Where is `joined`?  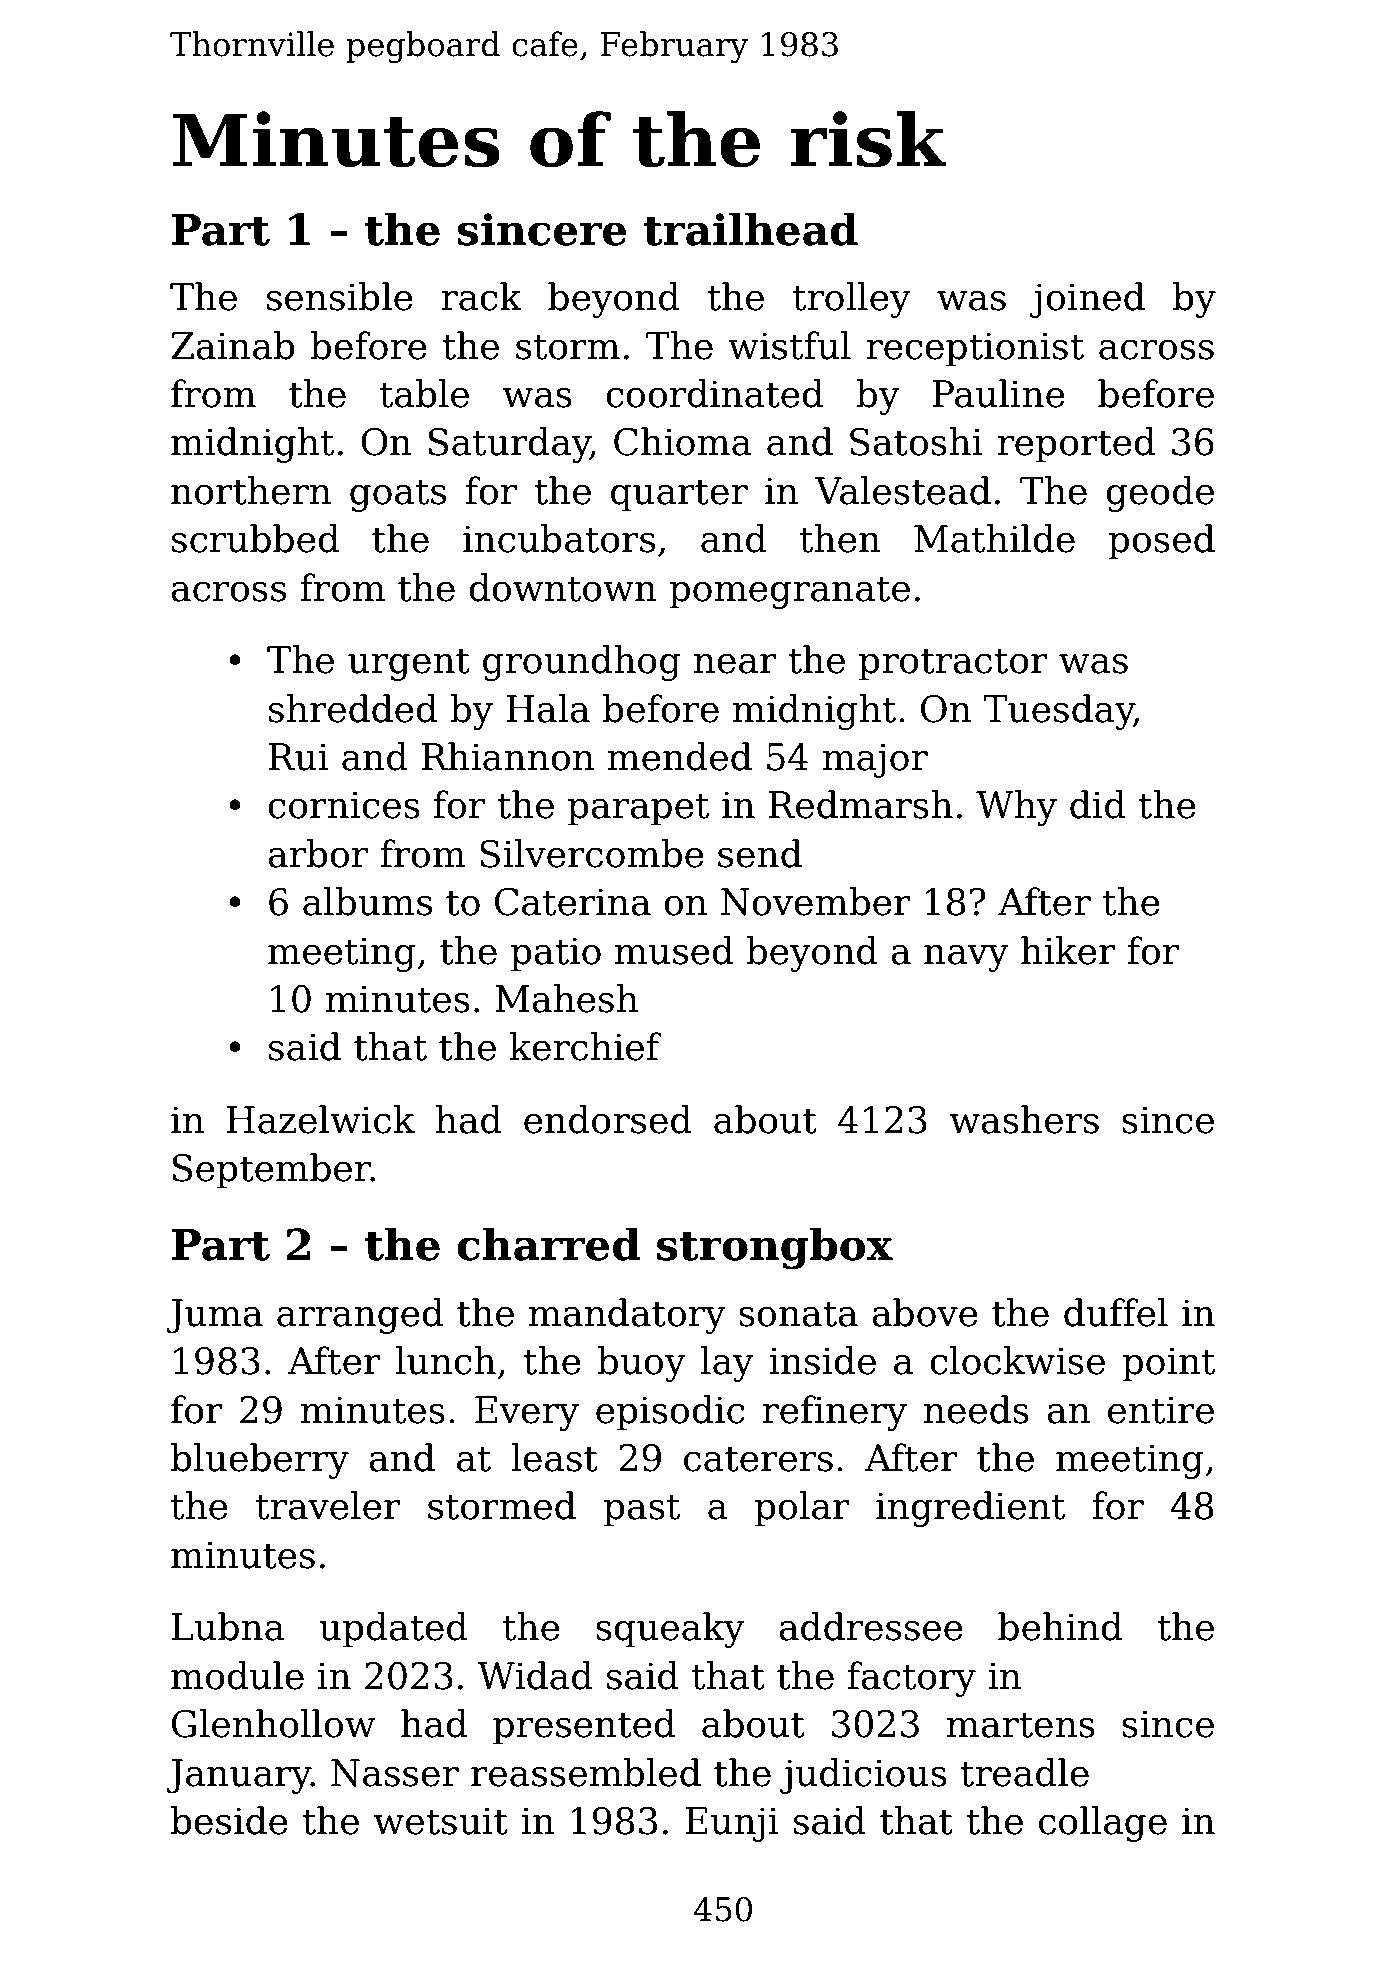
joined is located at coordinates (1087, 300).
